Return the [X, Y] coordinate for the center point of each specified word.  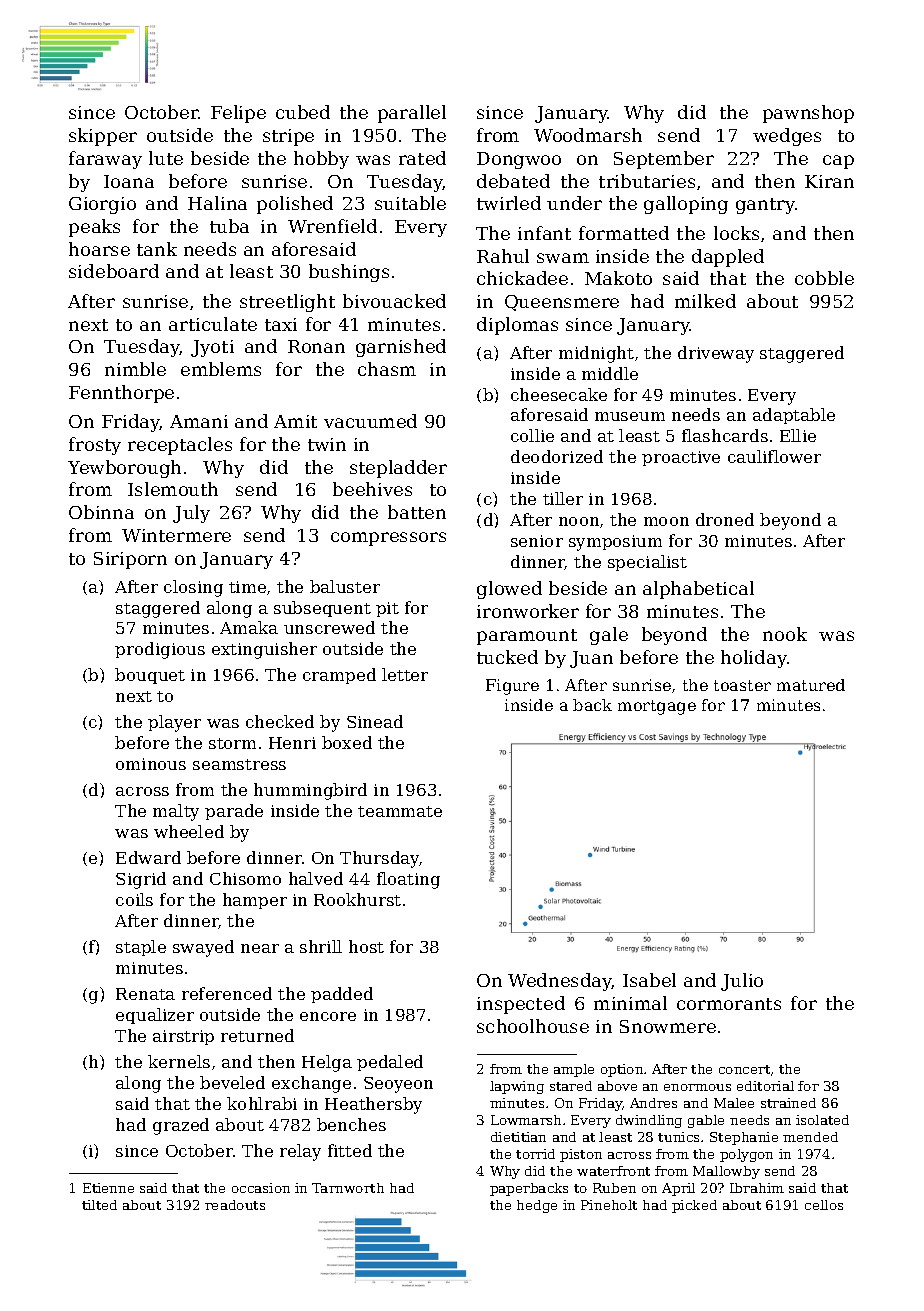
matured [811, 685]
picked [694, 1206]
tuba [229, 226]
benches [351, 1124]
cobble [824, 278]
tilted [99, 1205]
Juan [591, 659]
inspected [521, 1005]
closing [193, 588]
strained [788, 1103]
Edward [148, 857]
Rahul [503, 256]
